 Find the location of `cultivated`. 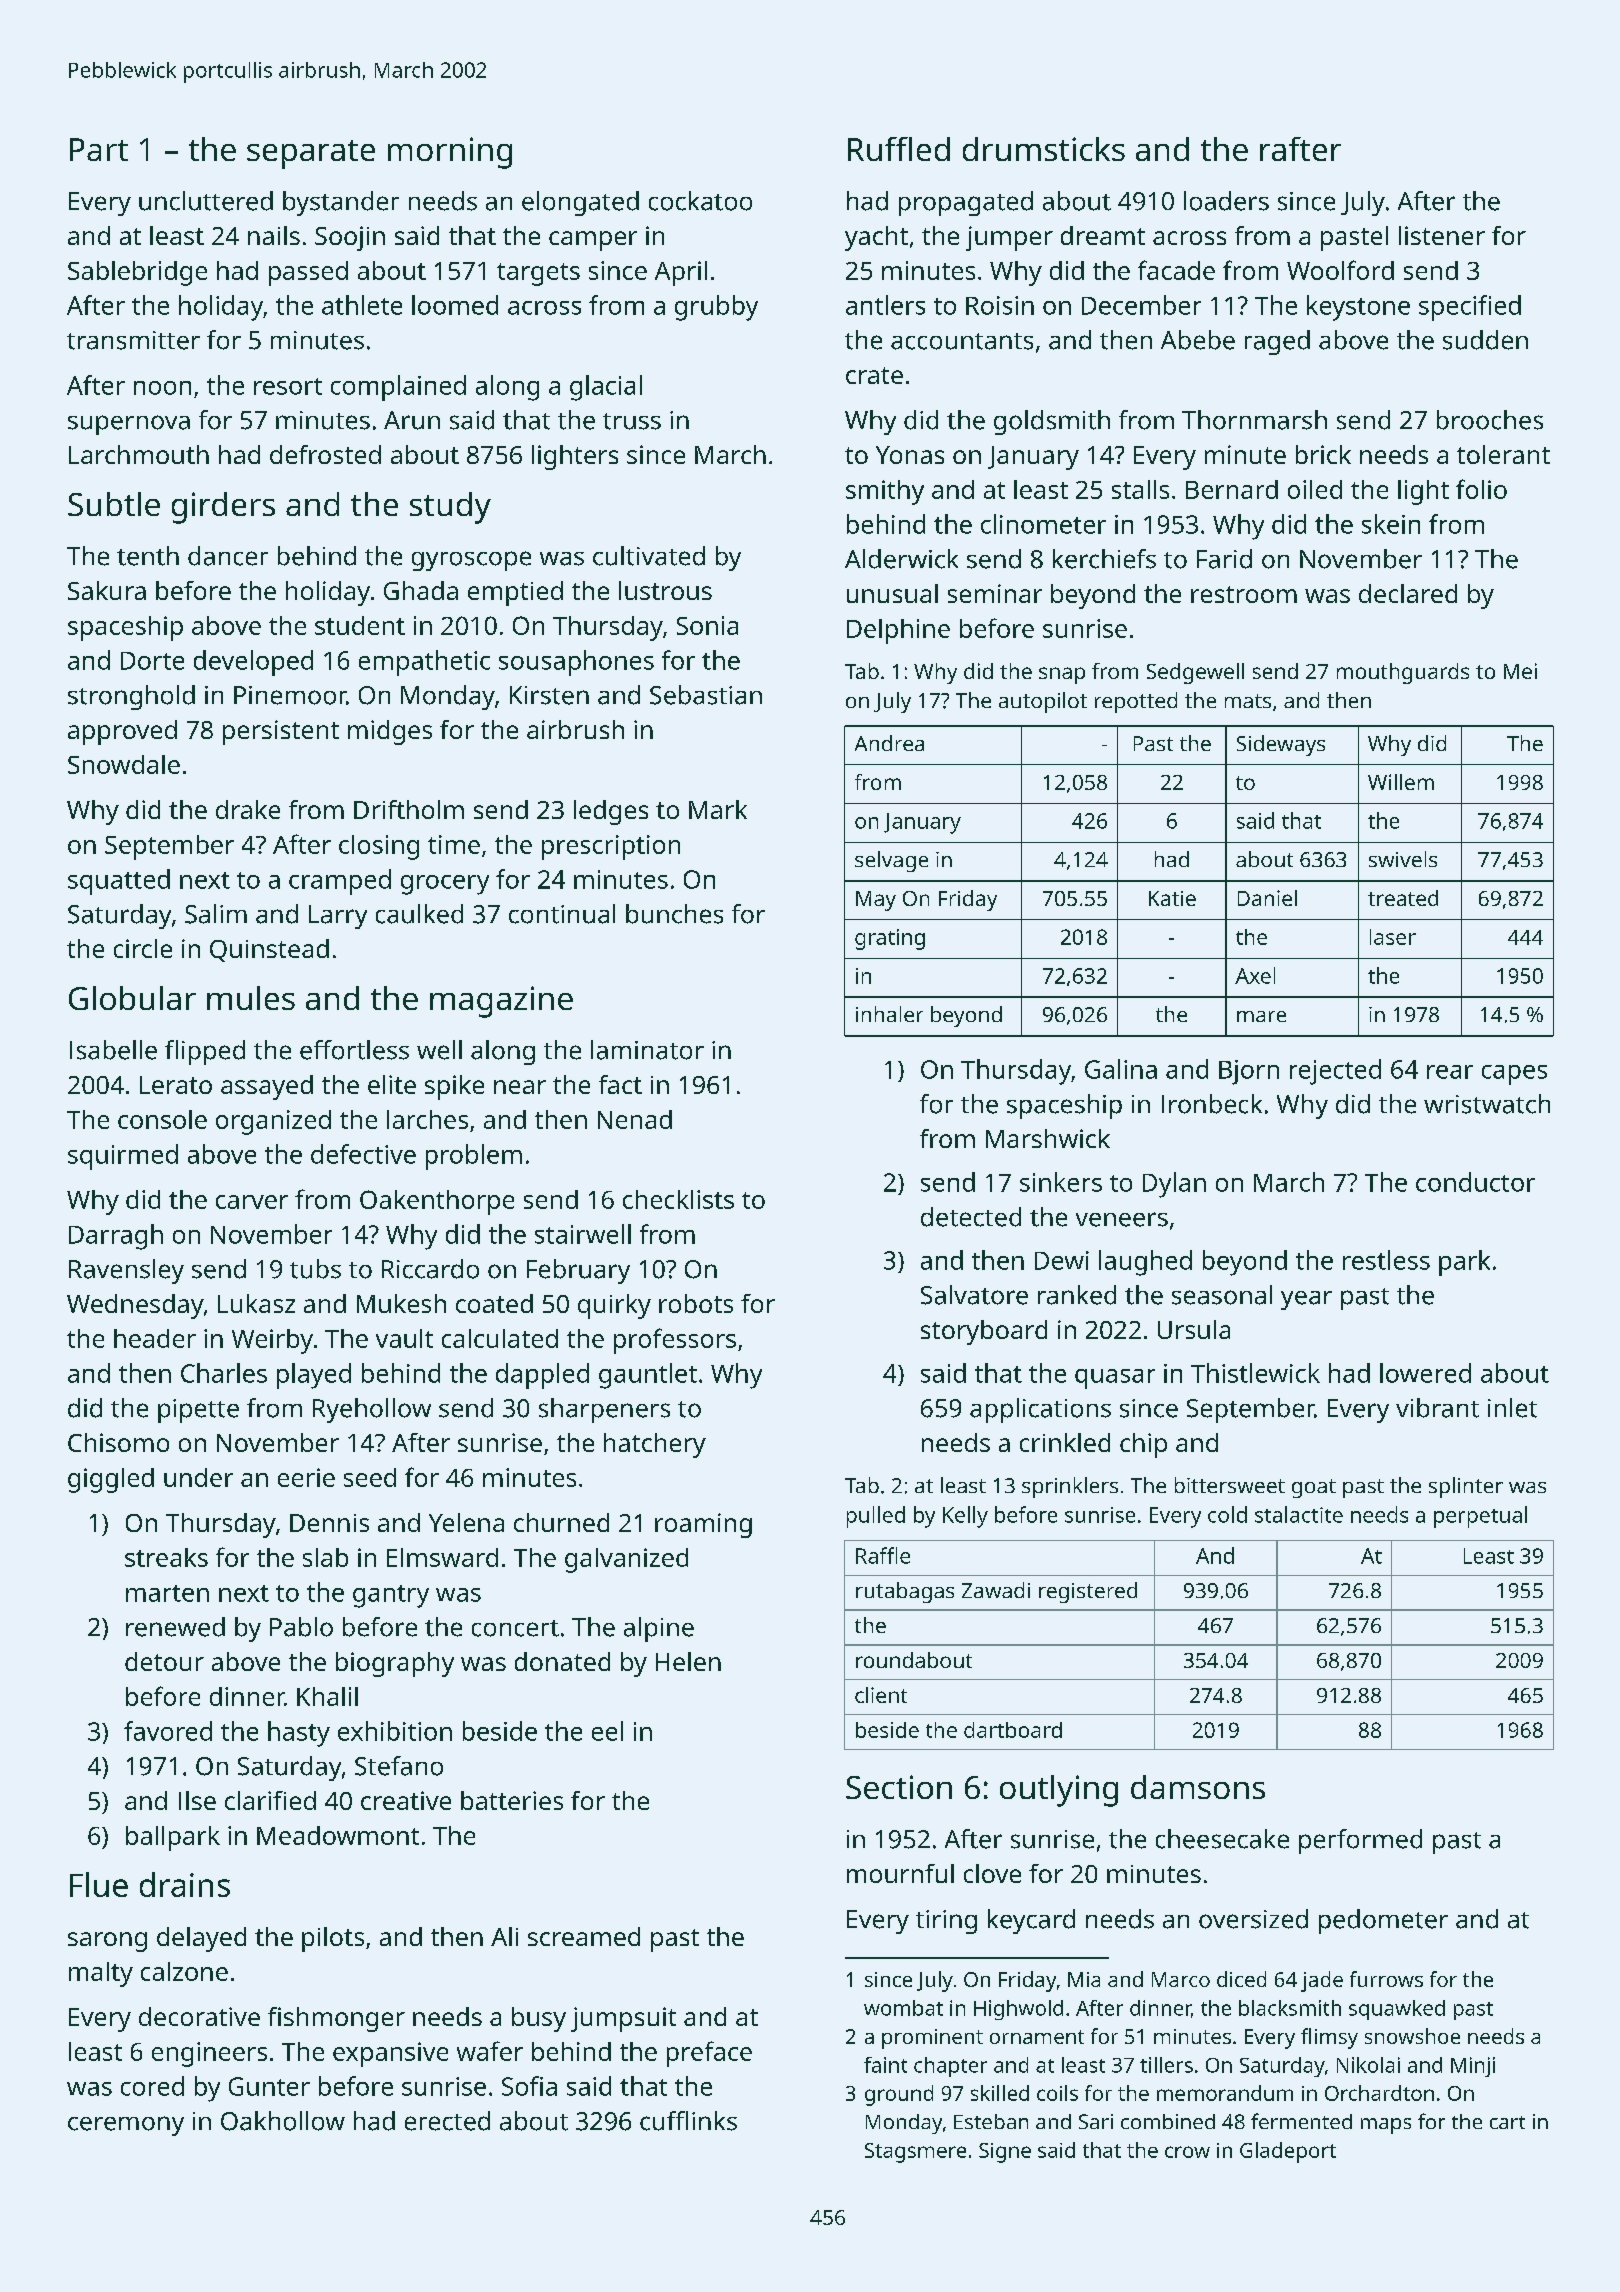

cultivated is located at coordinates (649, 556).
